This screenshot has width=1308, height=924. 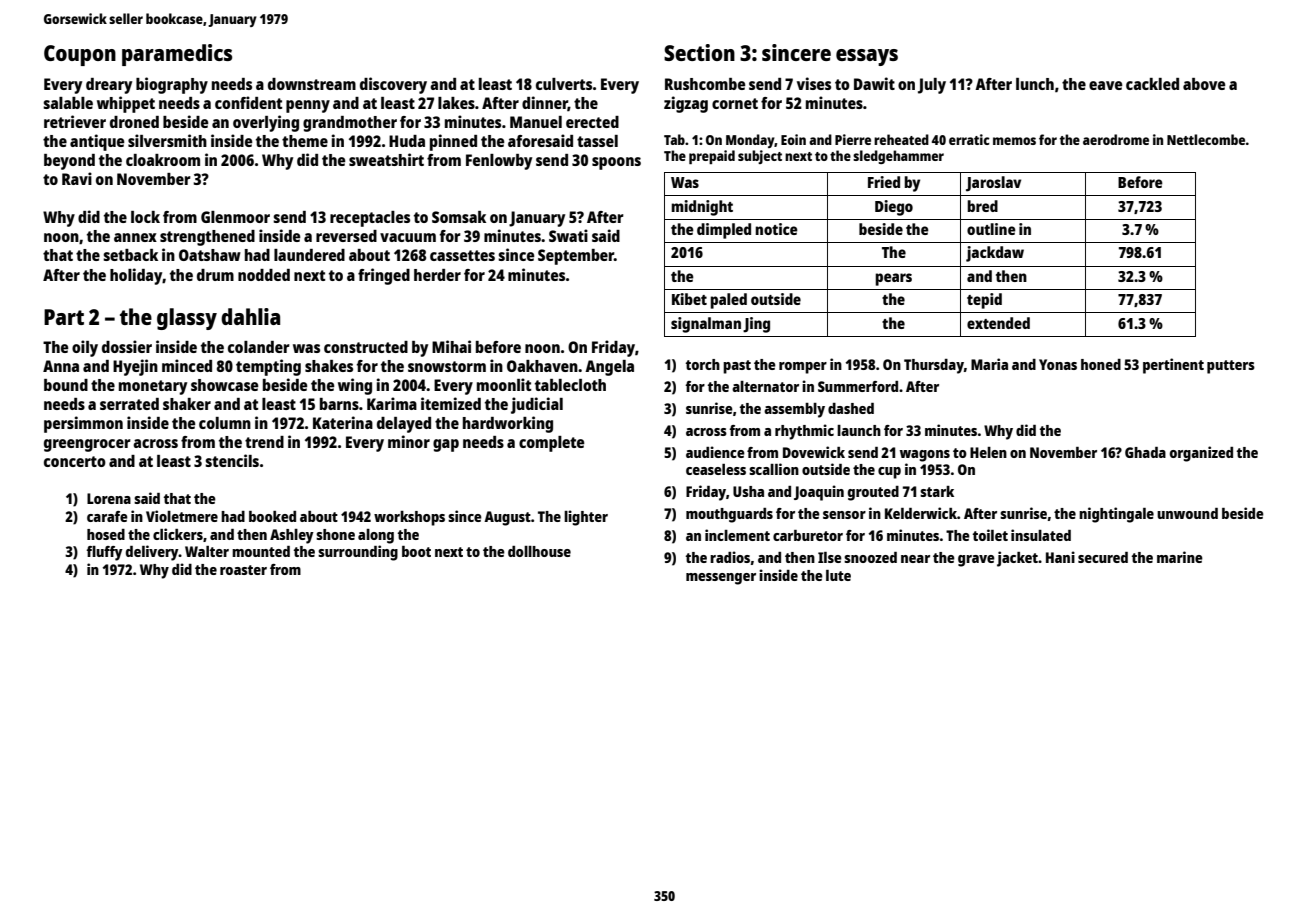 What do you see at coordinates (437, 275) in the screenshot?
I see `herder` at bounding box center [437, 275].
